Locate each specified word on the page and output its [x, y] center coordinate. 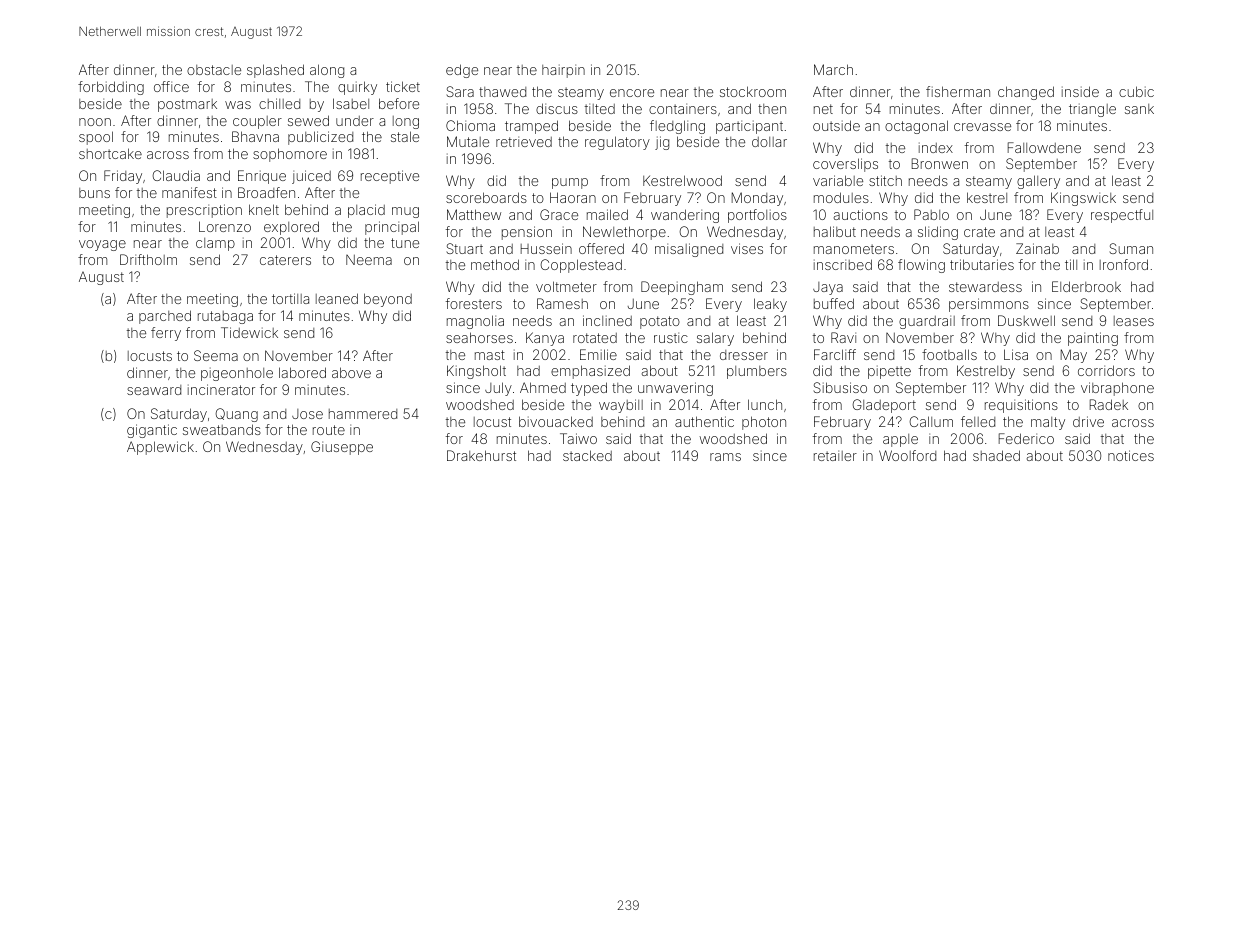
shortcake [110, 153]
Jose [307, 414]
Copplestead [581, 266]
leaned [337, 298]
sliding [938, 233]
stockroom [753, 91]
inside [1080, 91]
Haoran [573, 197]
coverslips [845, 165]
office [171, 86]
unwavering [675, 389]
